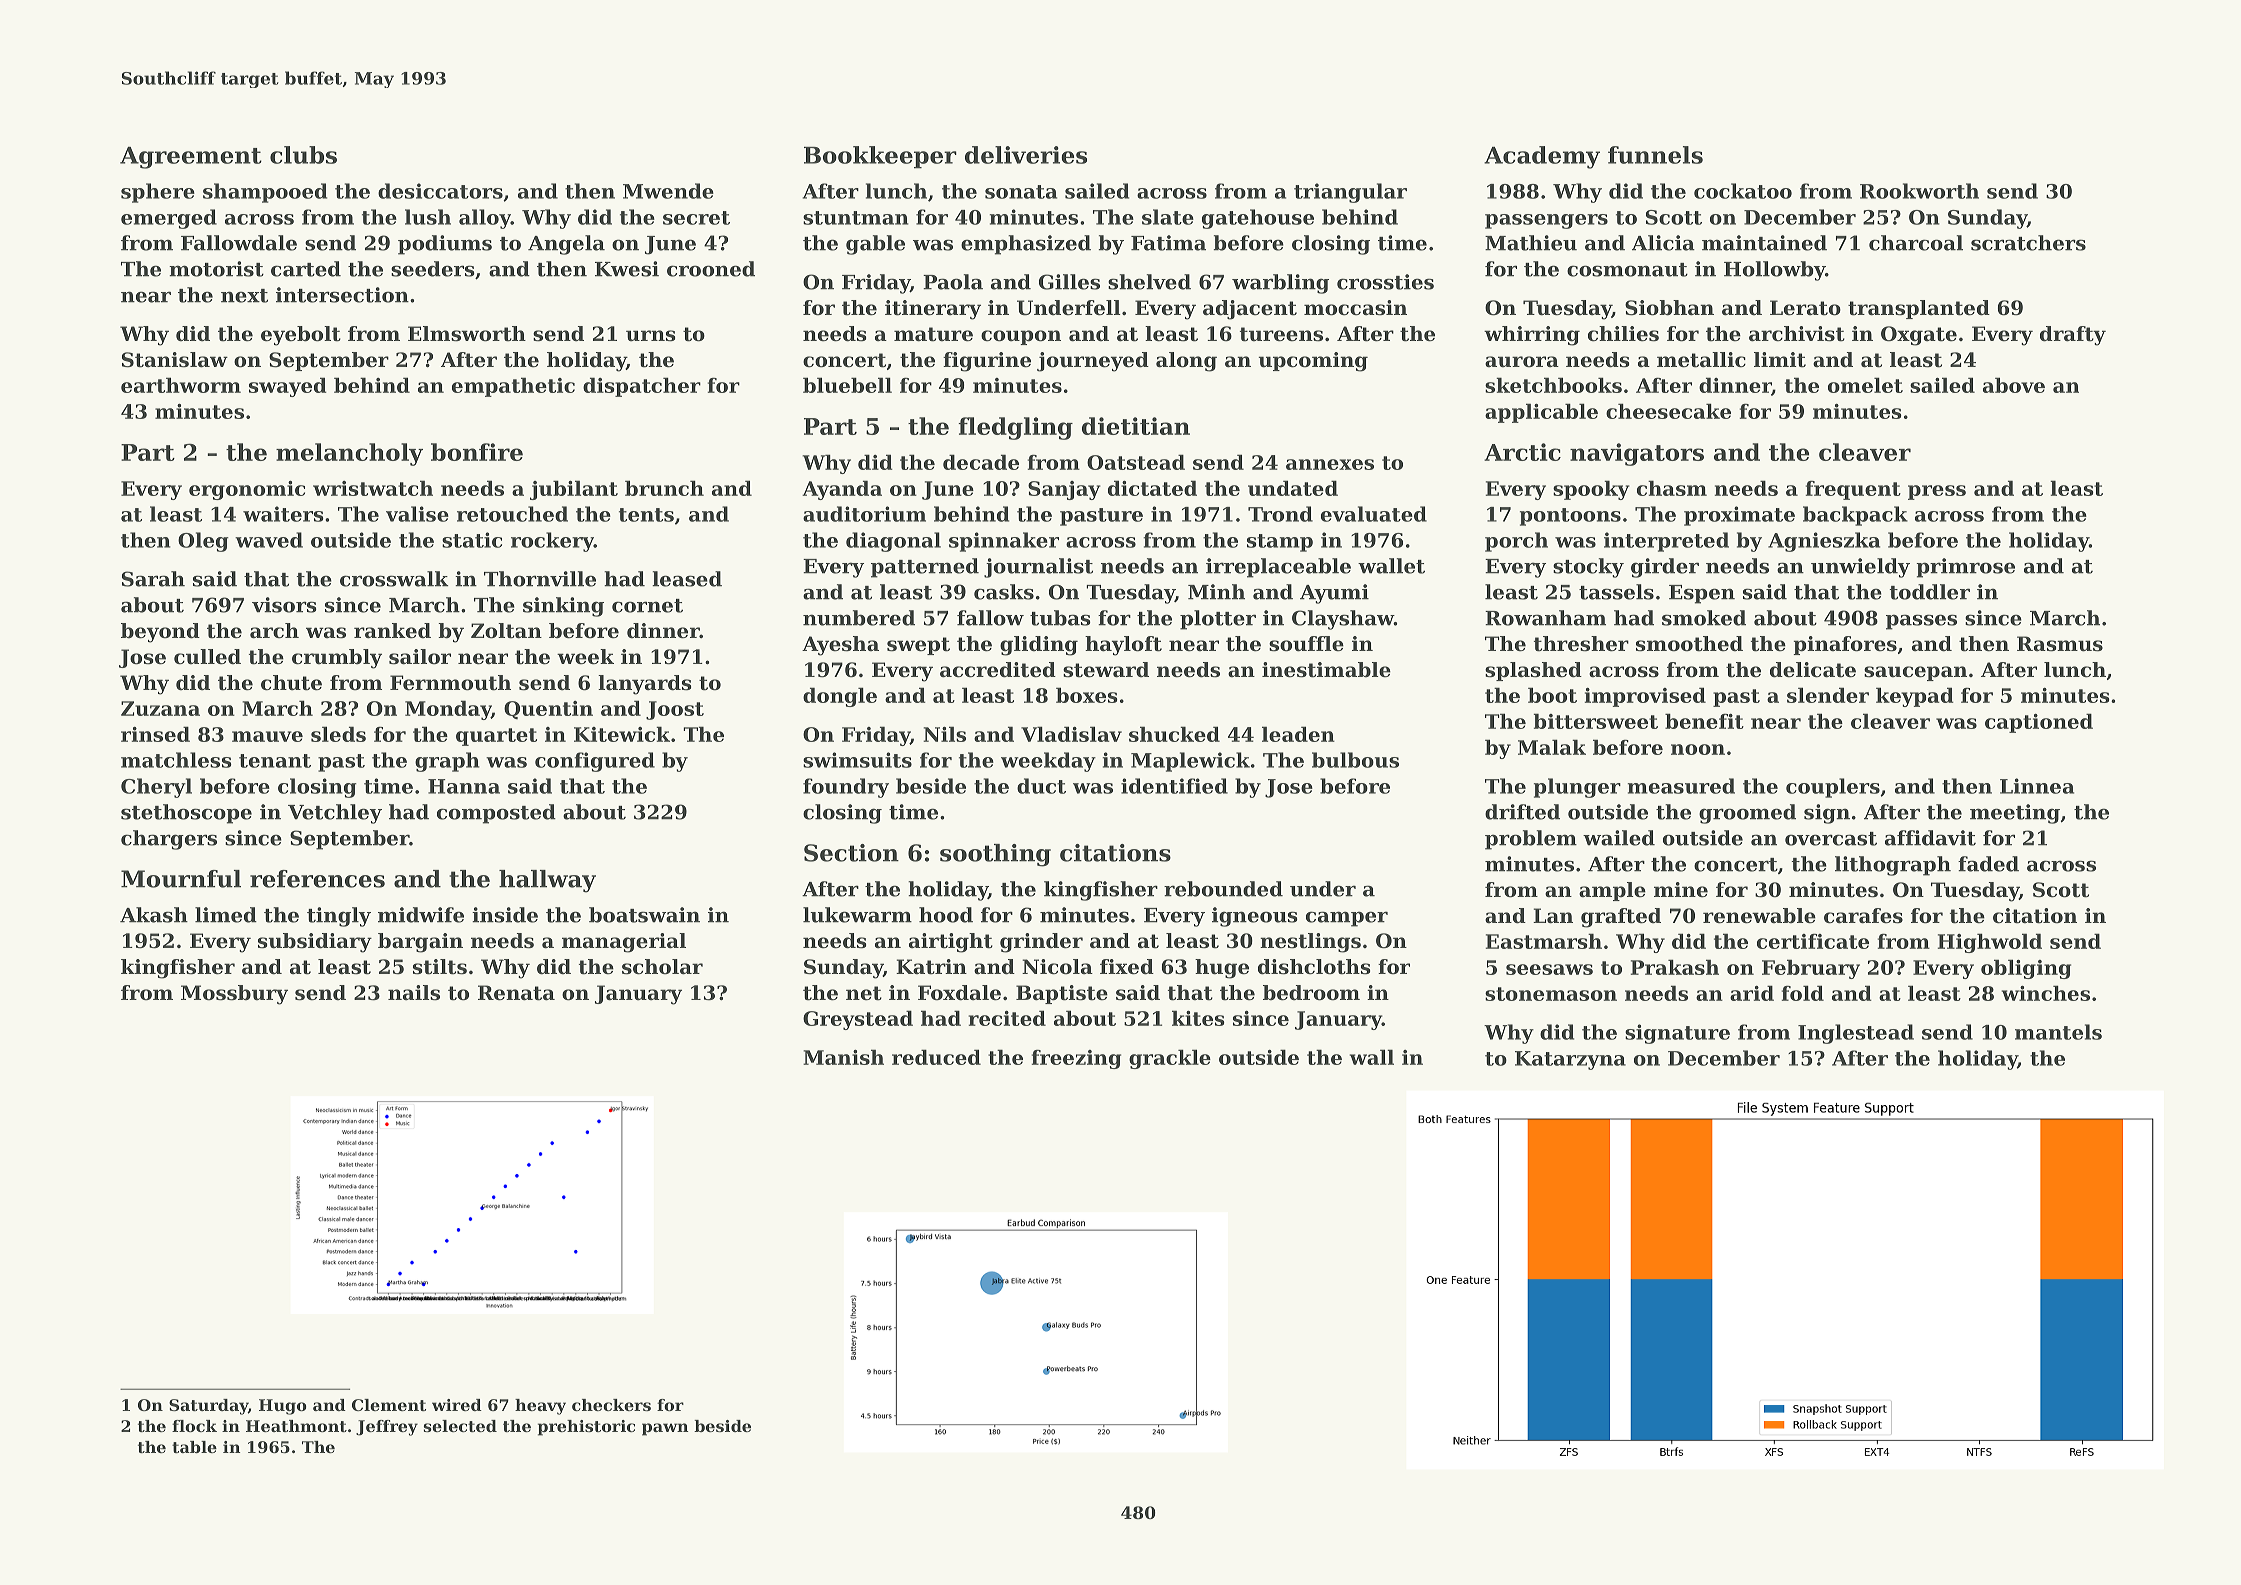  I want to click on Manish, so click(843, 1057).
